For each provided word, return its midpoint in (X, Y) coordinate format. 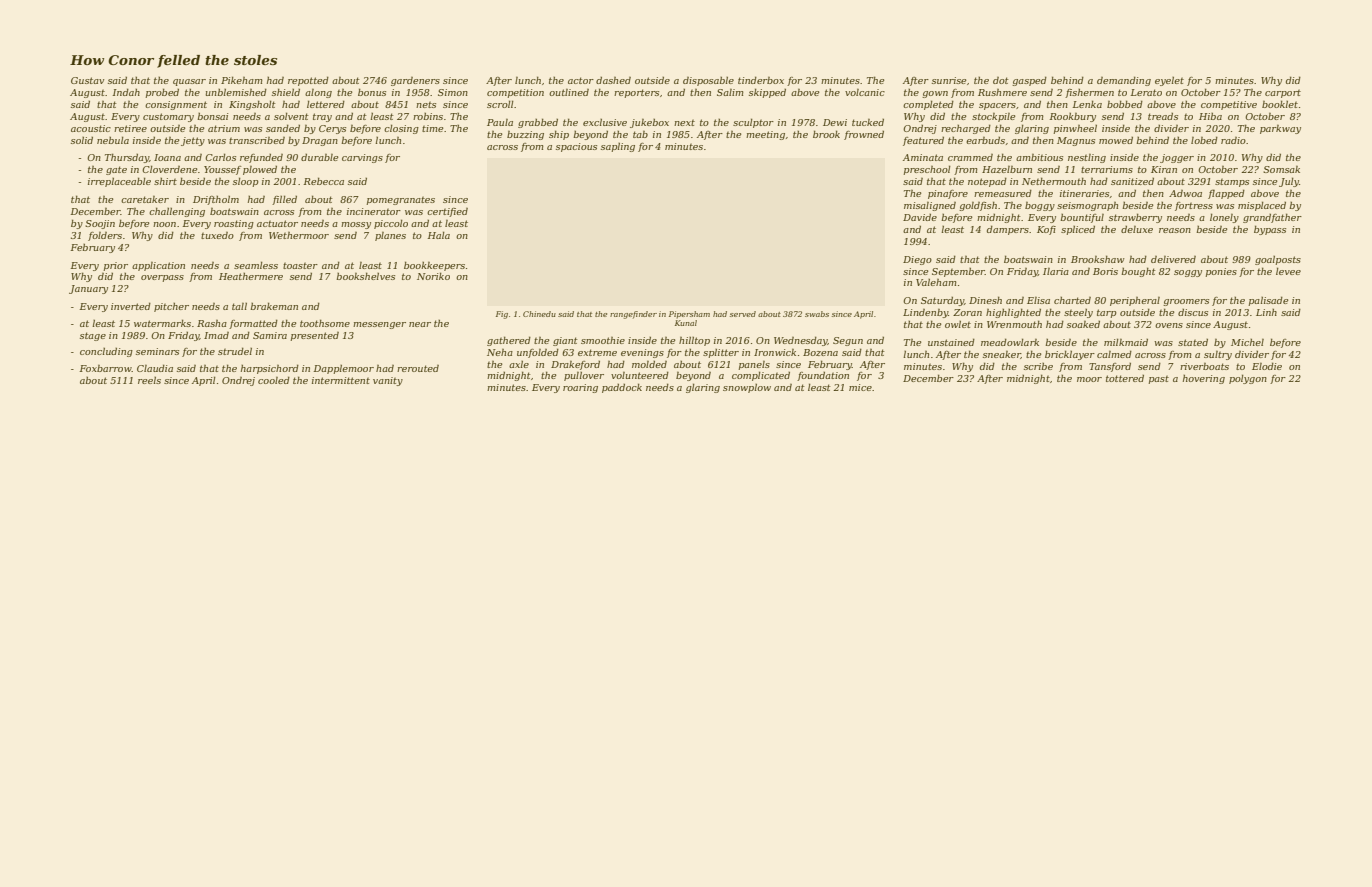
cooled (274, 380)
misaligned (930, 206)
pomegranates (400, 200)
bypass (1270, 230)
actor (581, 80)
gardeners (415, 81)
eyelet (1169, 81)
